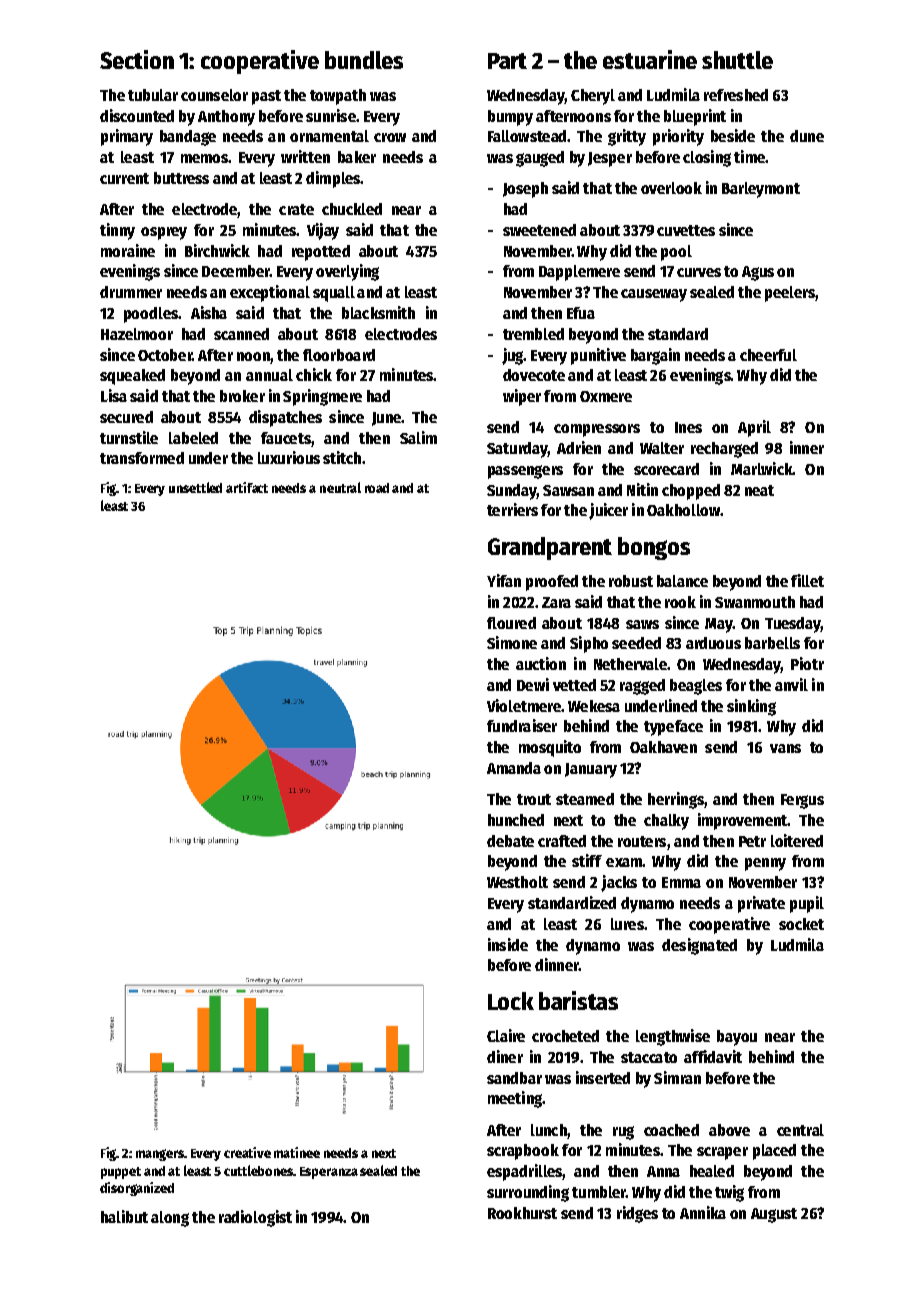  I want to click on Joseph, so click(525, 190).
